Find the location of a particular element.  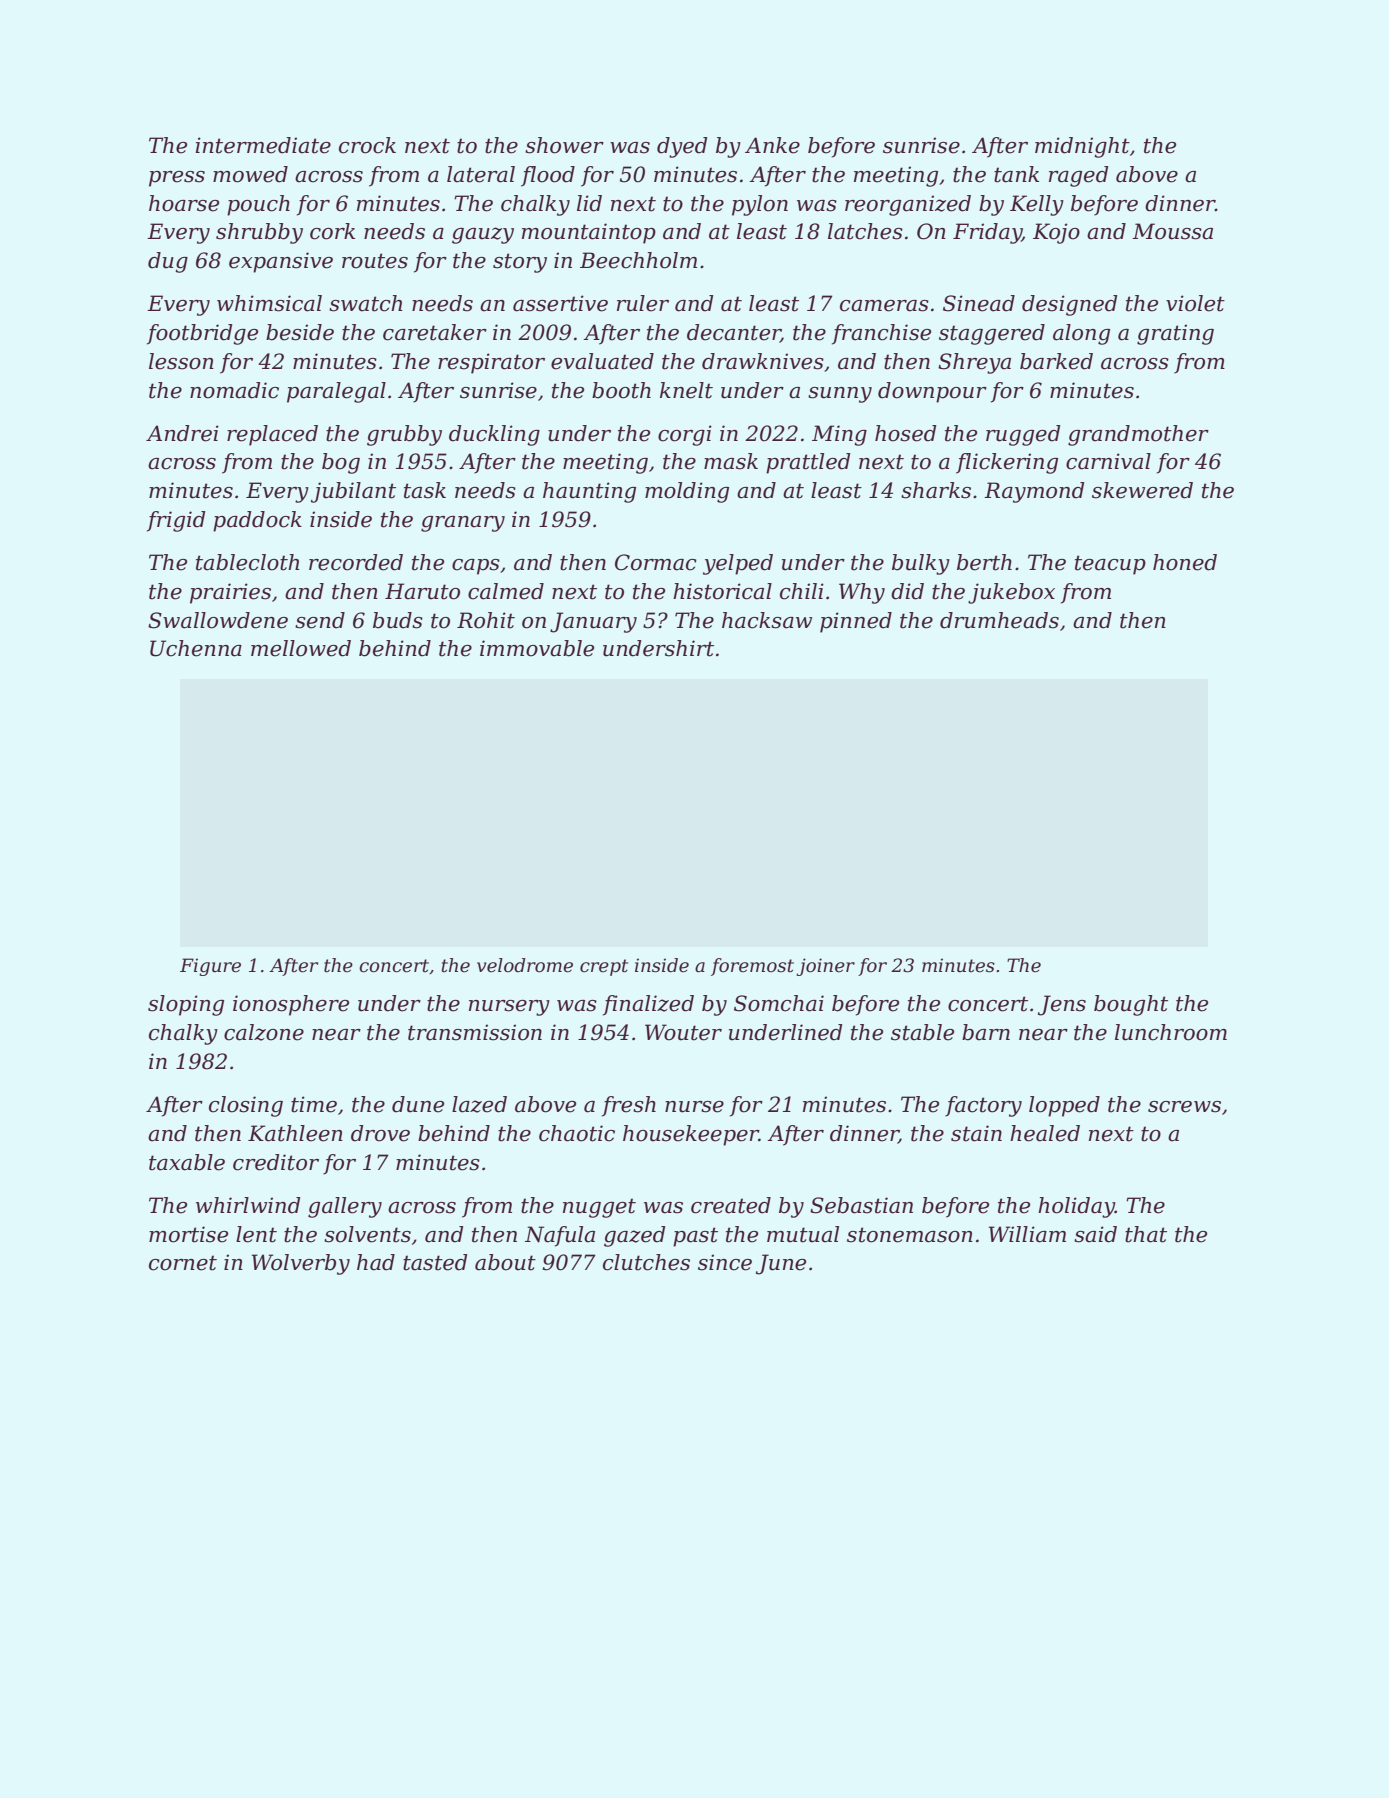

pinned is located at coordinates (856, 622).
